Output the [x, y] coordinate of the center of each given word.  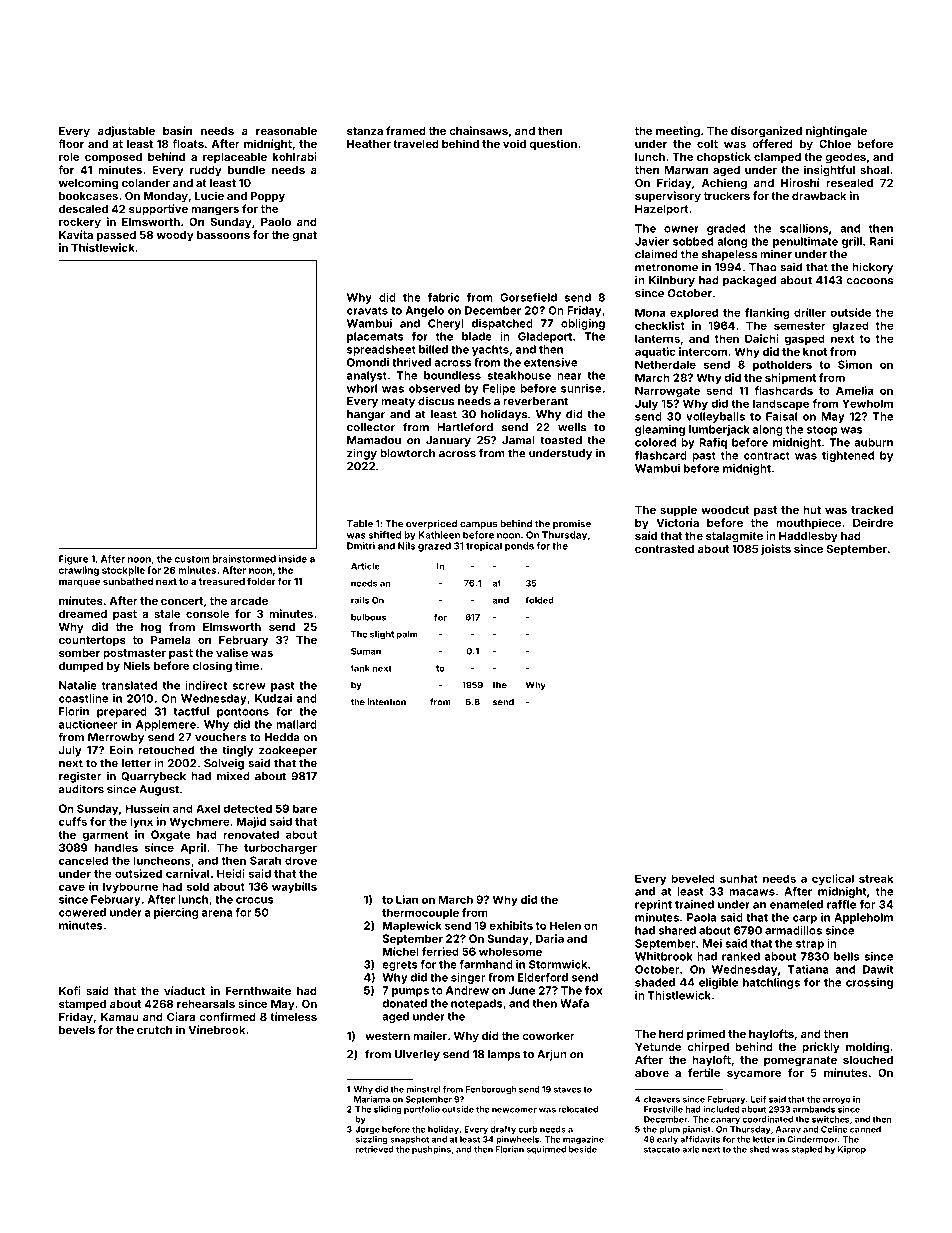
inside [293, 559]
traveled [416, 144]
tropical [484, 547]
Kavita [76, 234]
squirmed [546, 1150]
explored [694, 313]
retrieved [375, 1149]
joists [776, 549]
